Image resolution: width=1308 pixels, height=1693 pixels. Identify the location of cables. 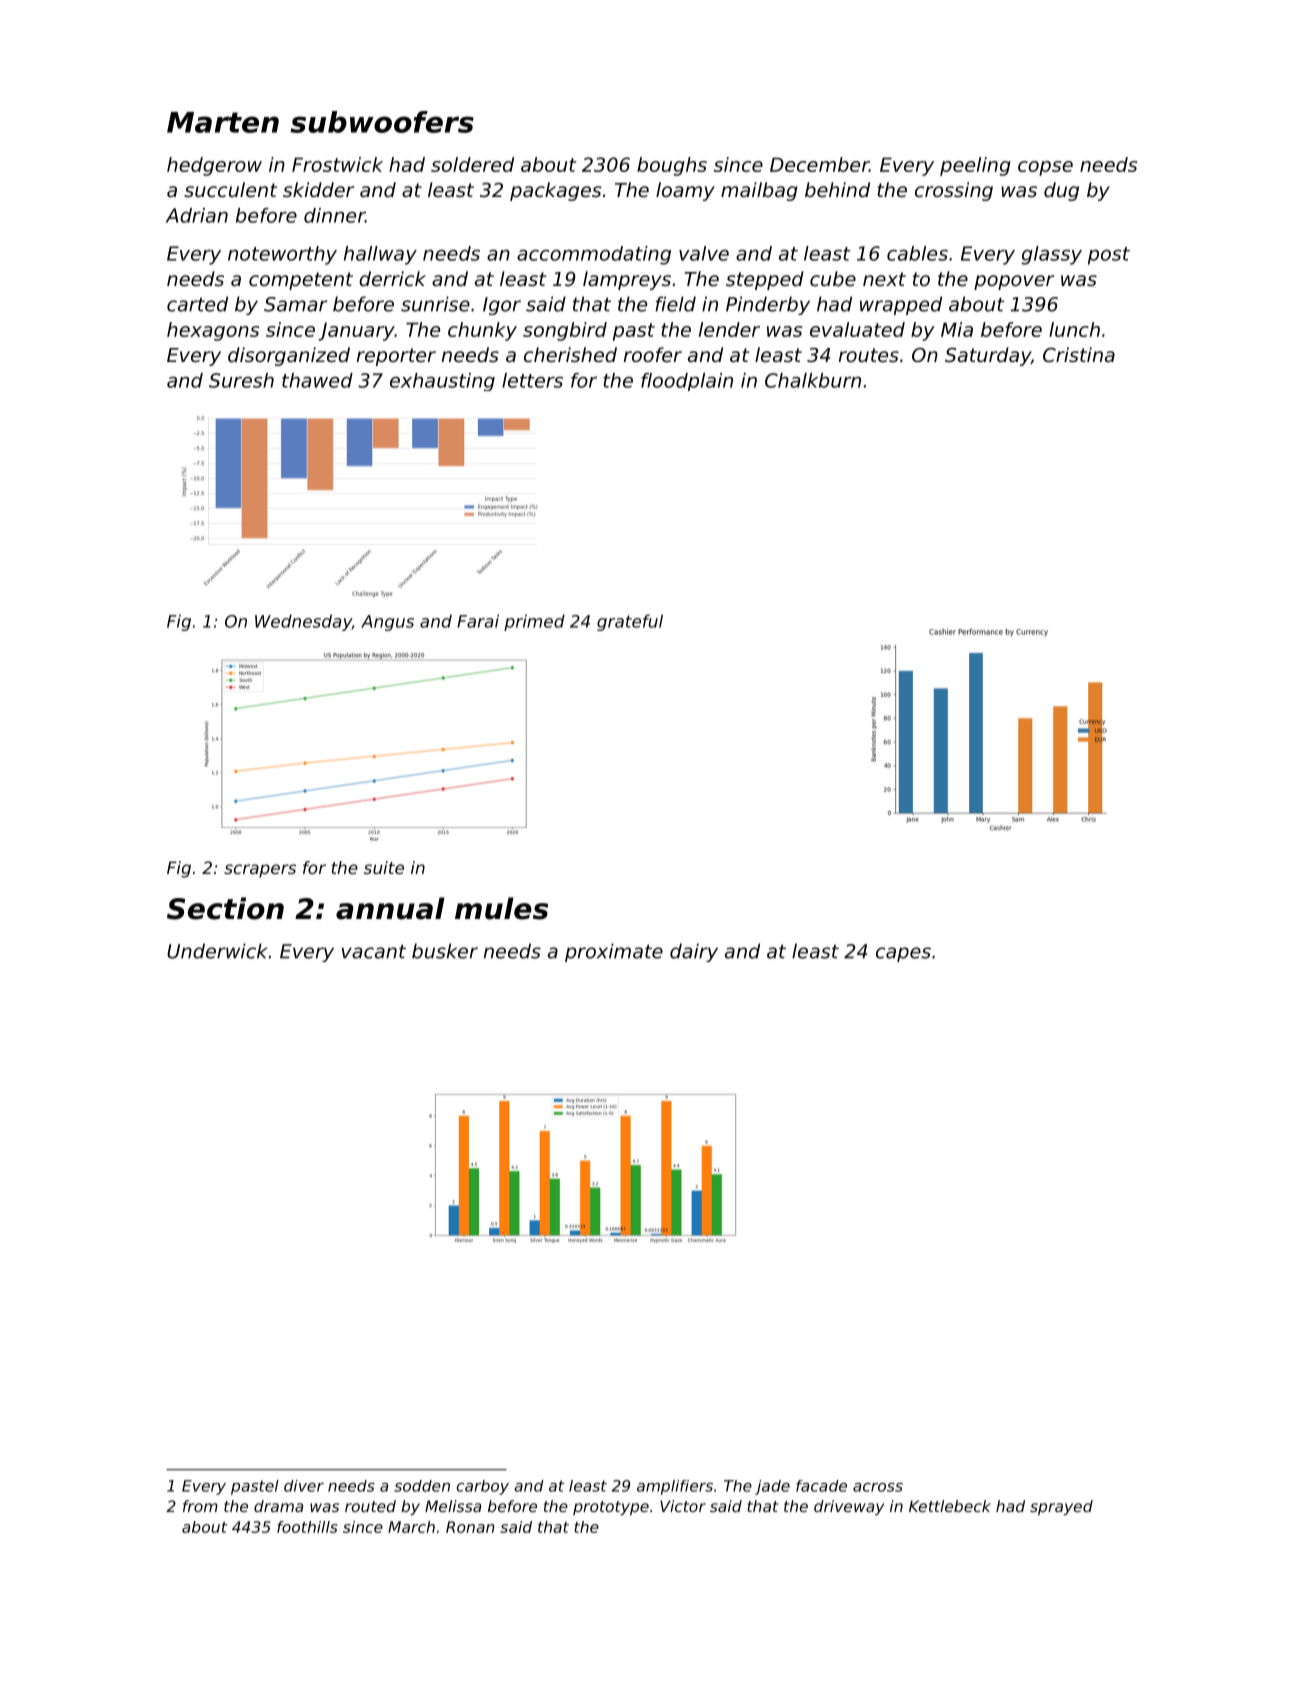
(917, 253).
